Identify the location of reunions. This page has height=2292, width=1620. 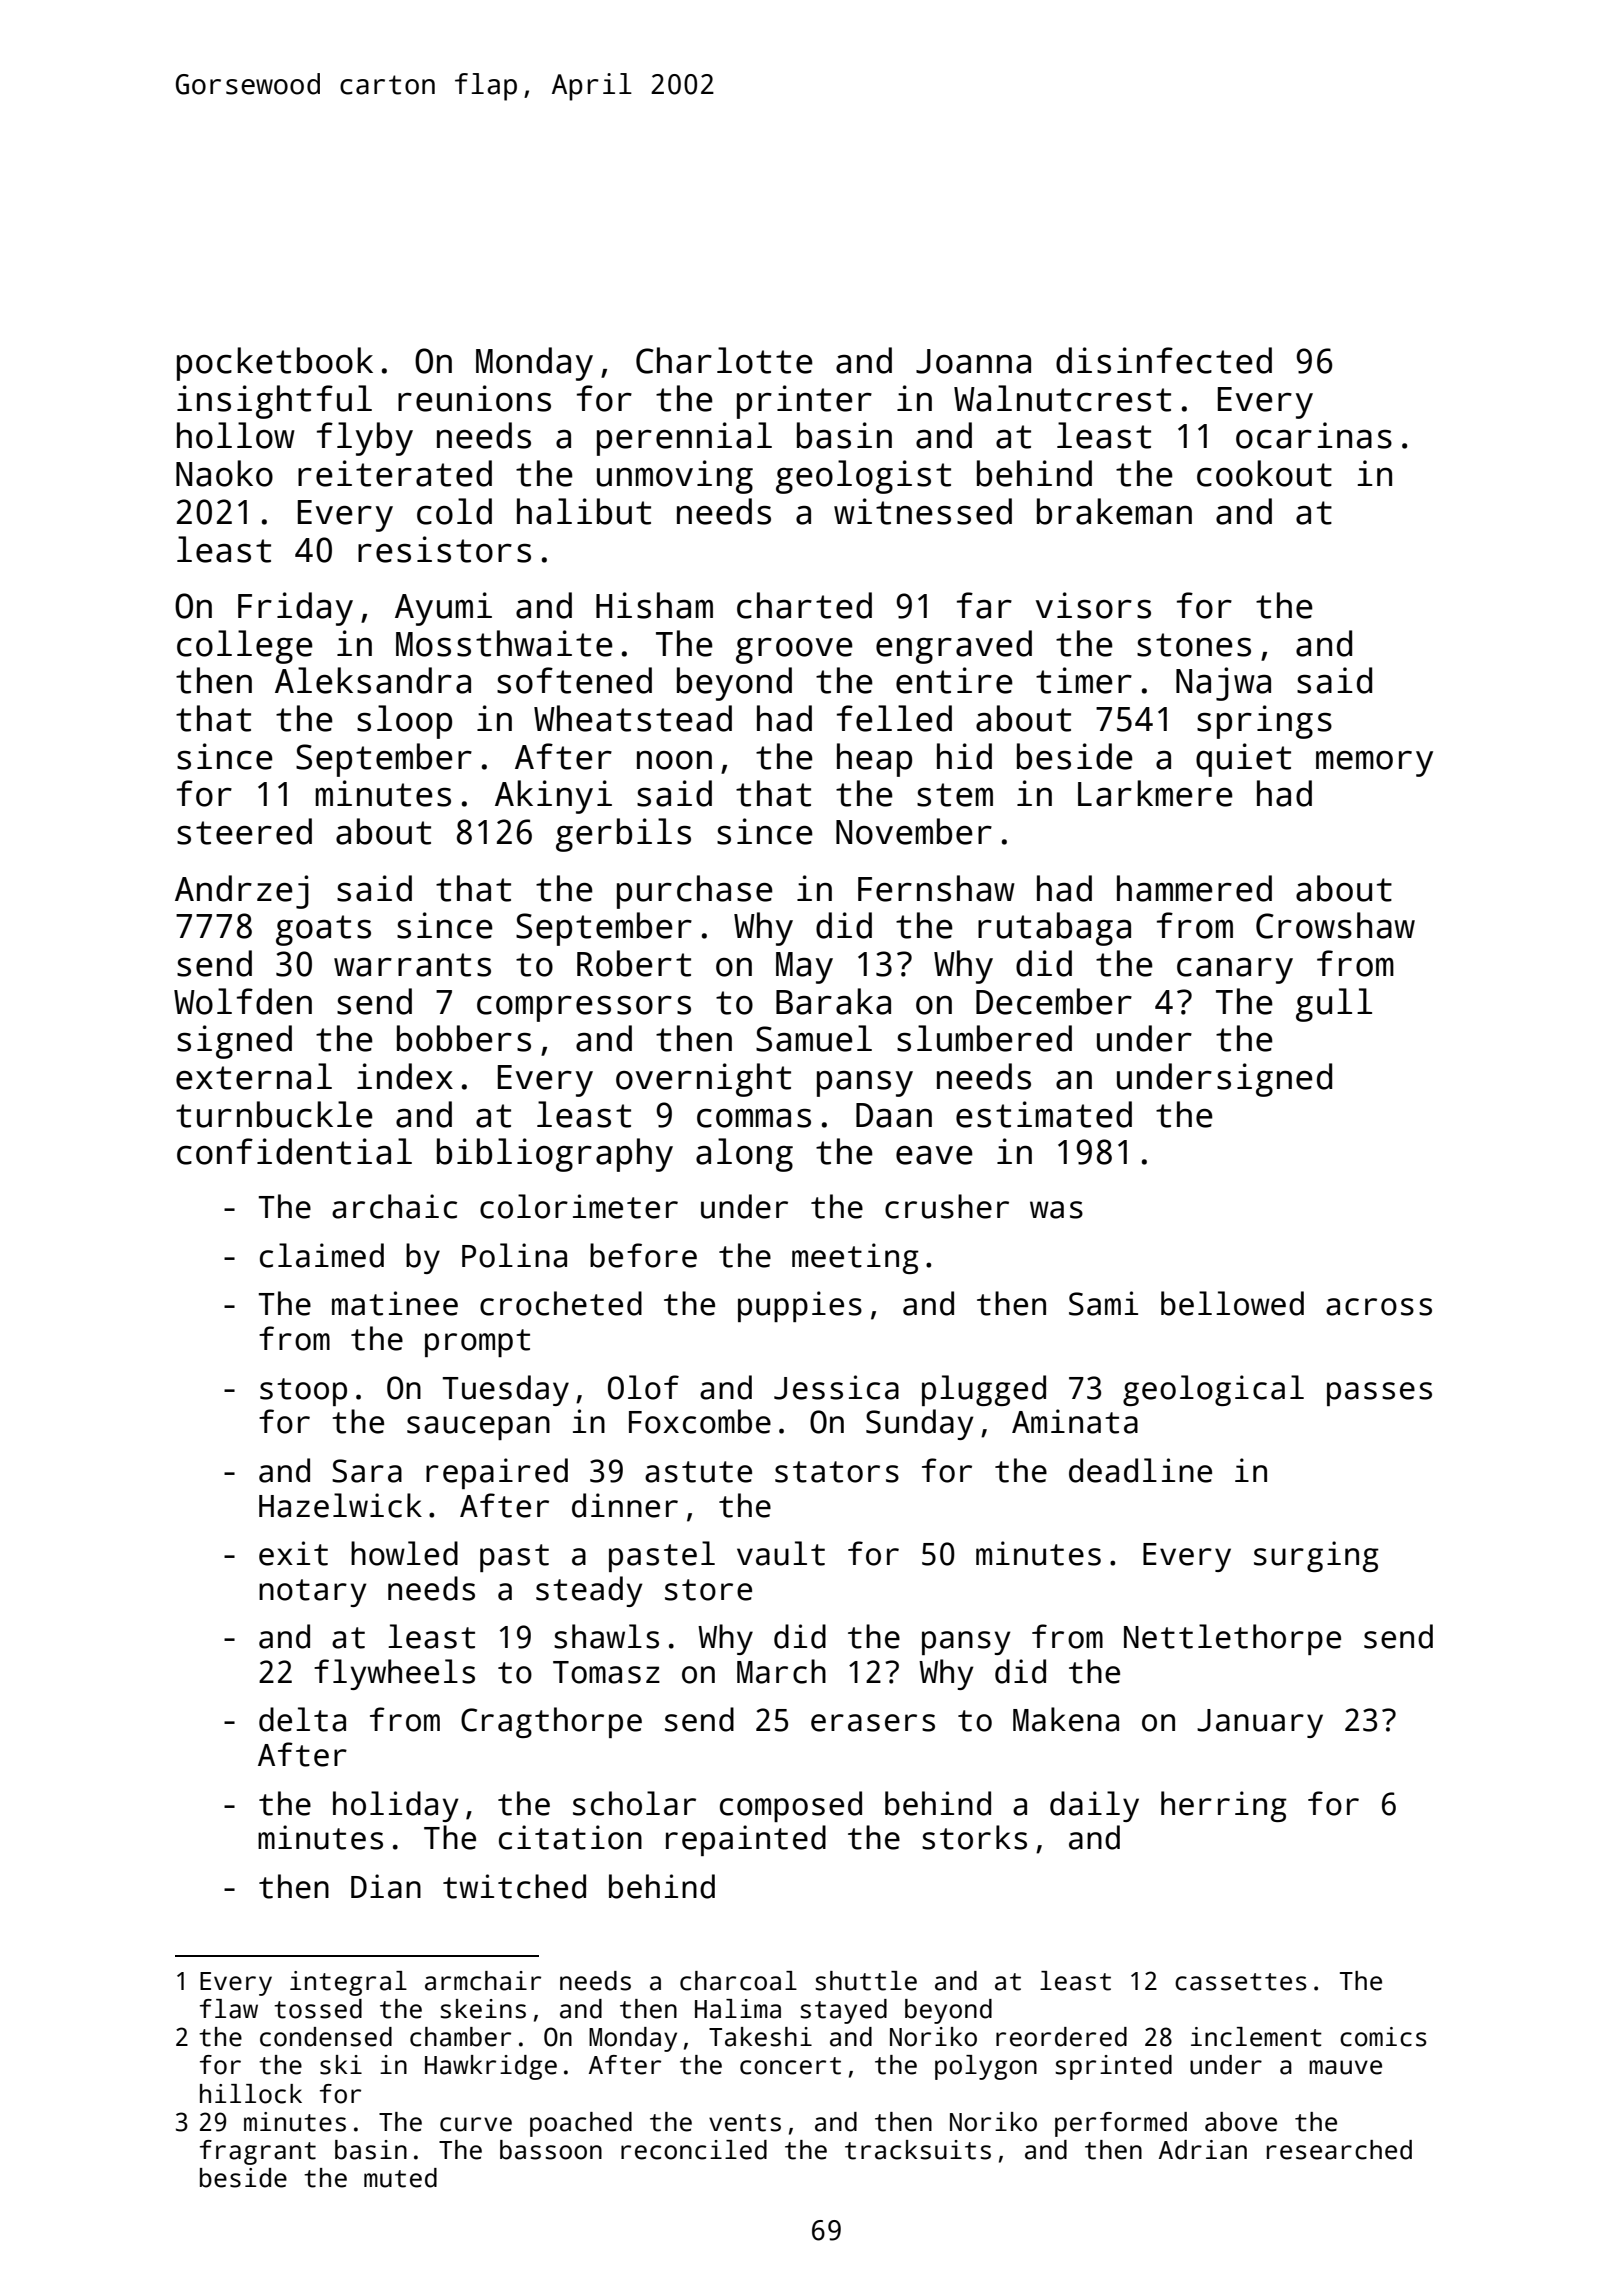
(474, 398).
